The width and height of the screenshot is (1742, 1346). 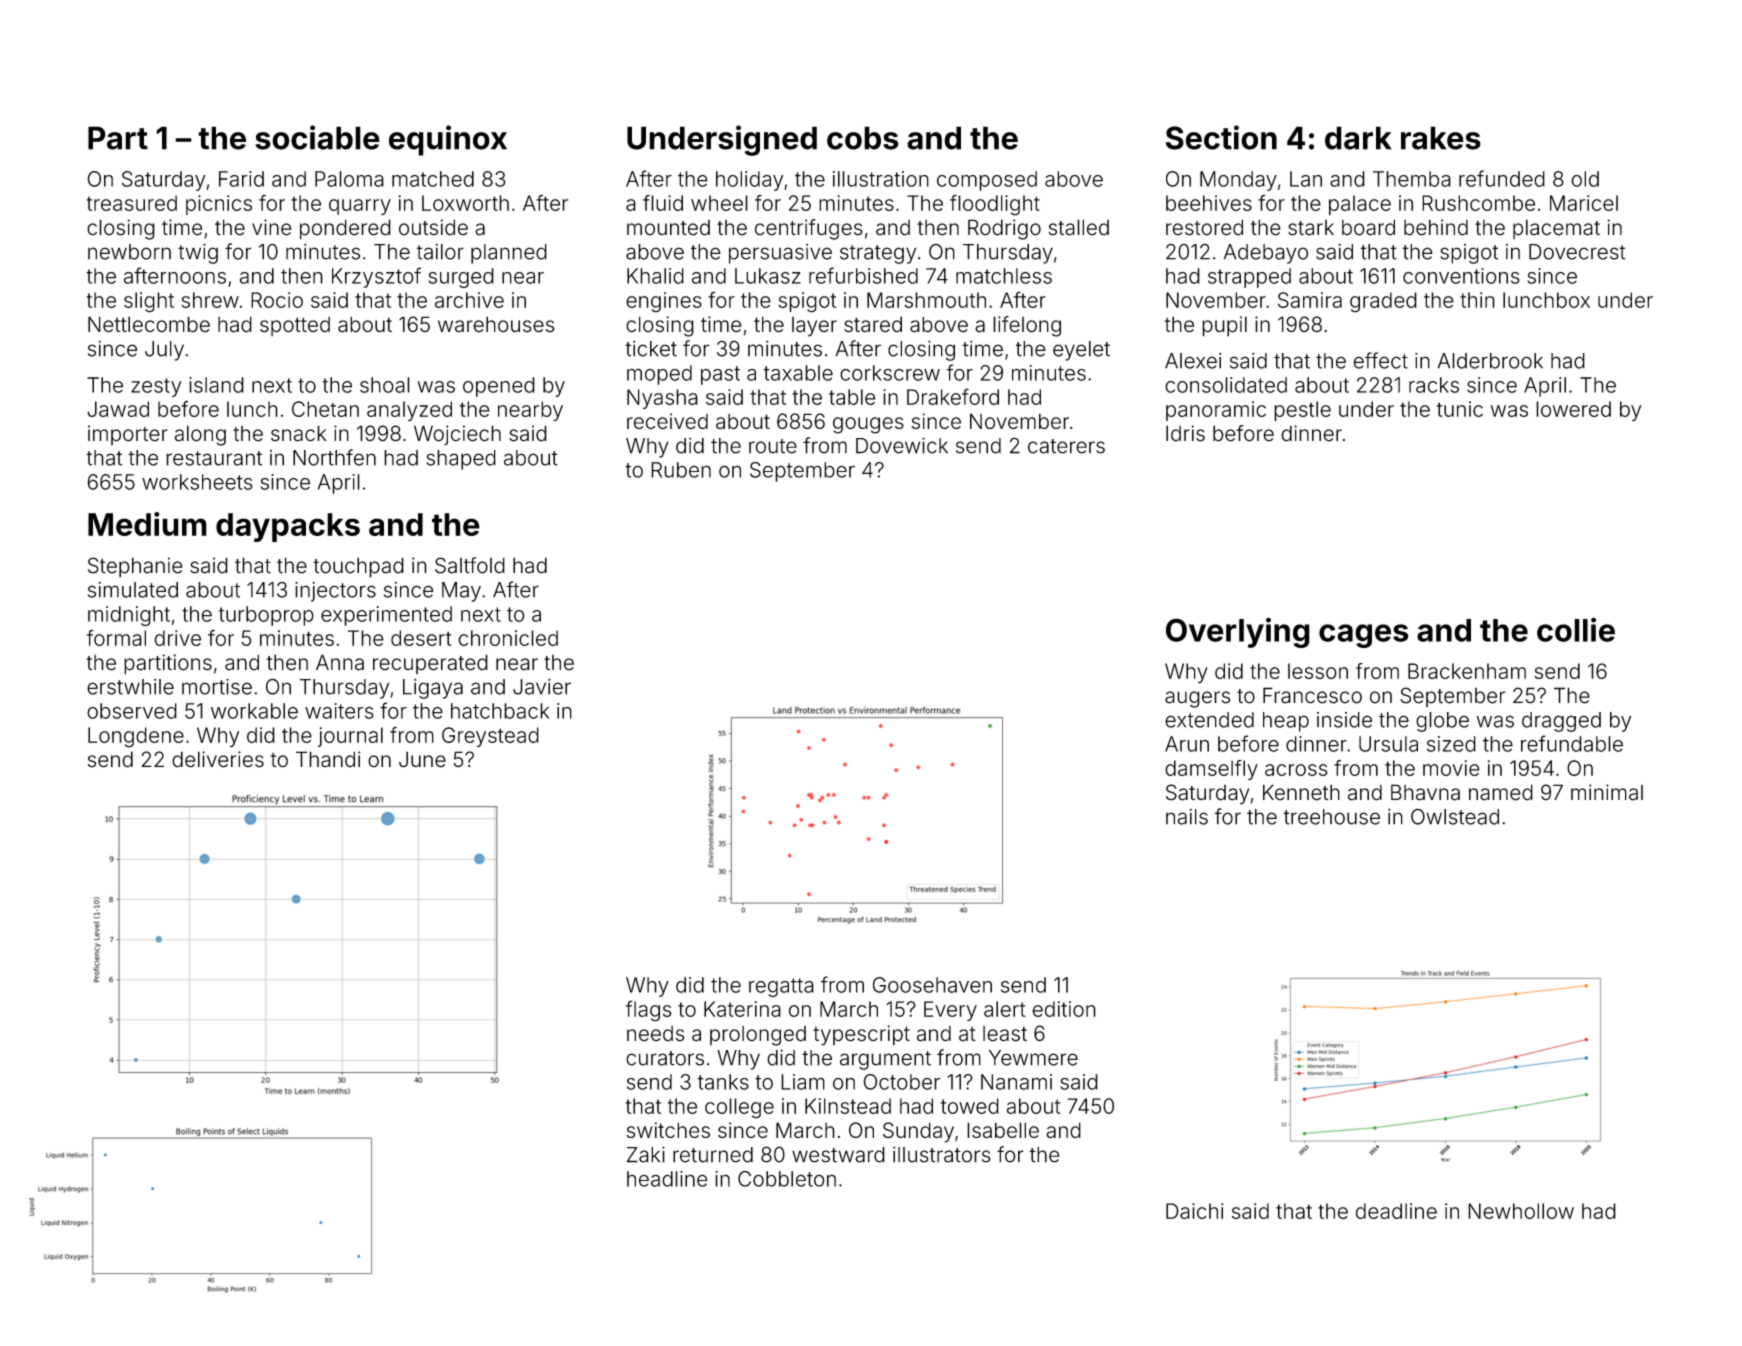 What do you see at coordinates (1064, 1009) in the screenshot?
I see `edition` at bounding box center [1064, 1009].
